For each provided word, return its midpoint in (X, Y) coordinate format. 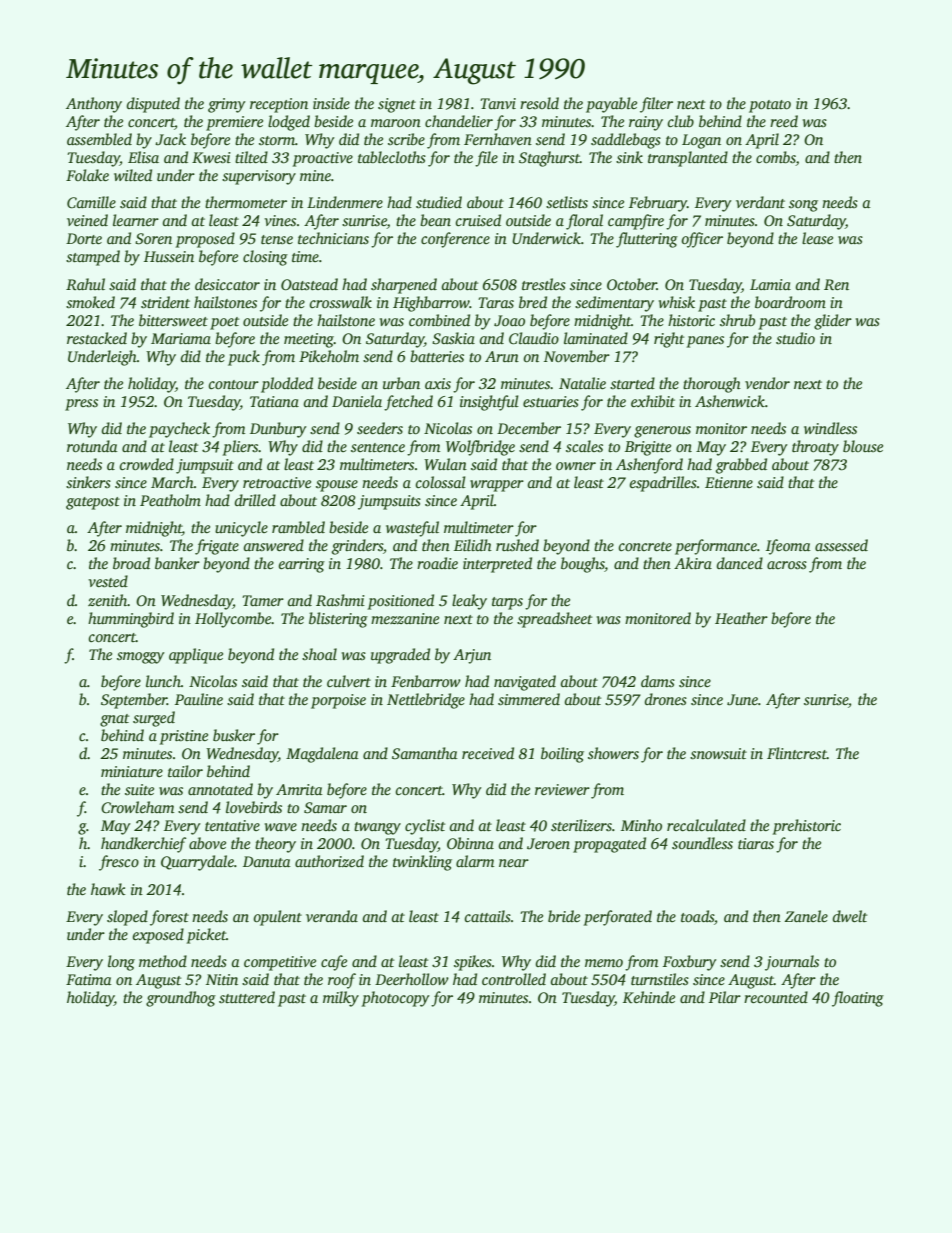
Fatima (89, 979)
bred (533, 302)
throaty (815, 448)
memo (604, 963)
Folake (87, 175)
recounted (776, 997)
